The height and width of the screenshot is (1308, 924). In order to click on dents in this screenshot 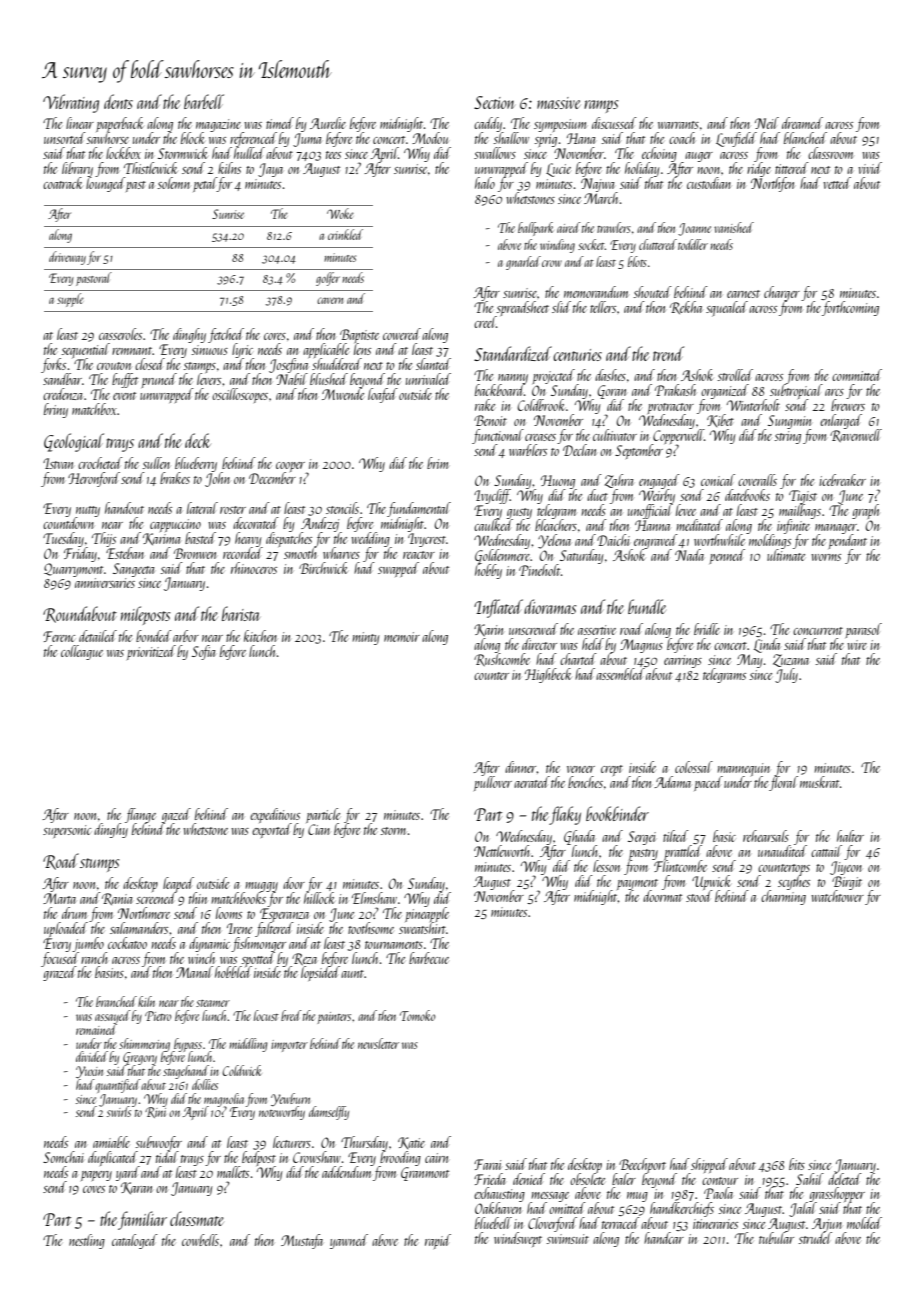, I will do `click(118, 101)`.
